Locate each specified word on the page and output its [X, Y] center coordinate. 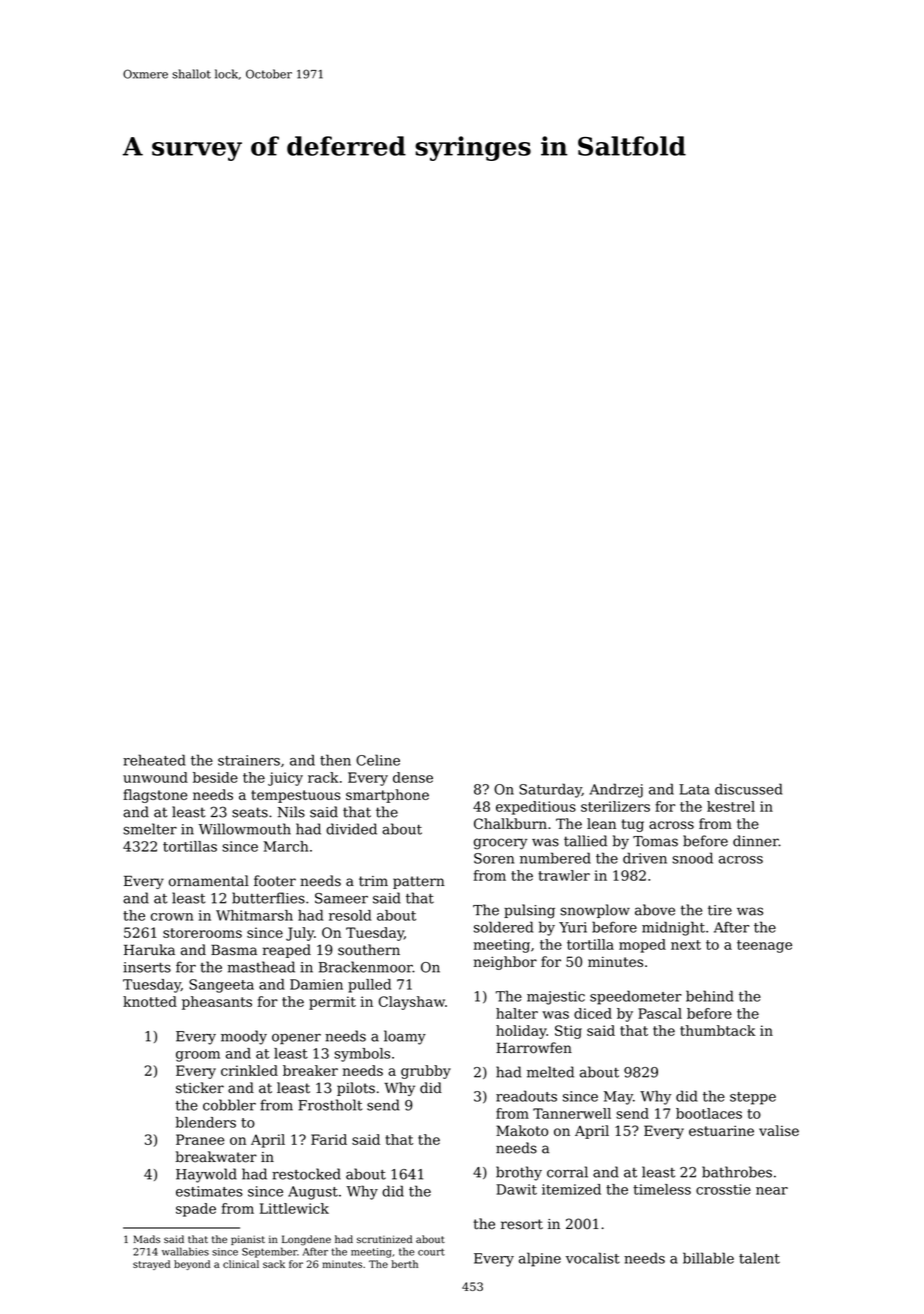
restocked [306, 1174]
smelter [150, 829]
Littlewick [294, 1208]
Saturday [550, 790]
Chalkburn [510, 823]
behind [710, 996]
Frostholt [330, 1105]
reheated [154, 760]
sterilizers [615, 806]
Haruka [149, 950]
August [313, 1193]
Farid [329, 1139]
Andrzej [616, 790]
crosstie [723, 1189]
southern [369, 950]
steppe [753, 1098]
